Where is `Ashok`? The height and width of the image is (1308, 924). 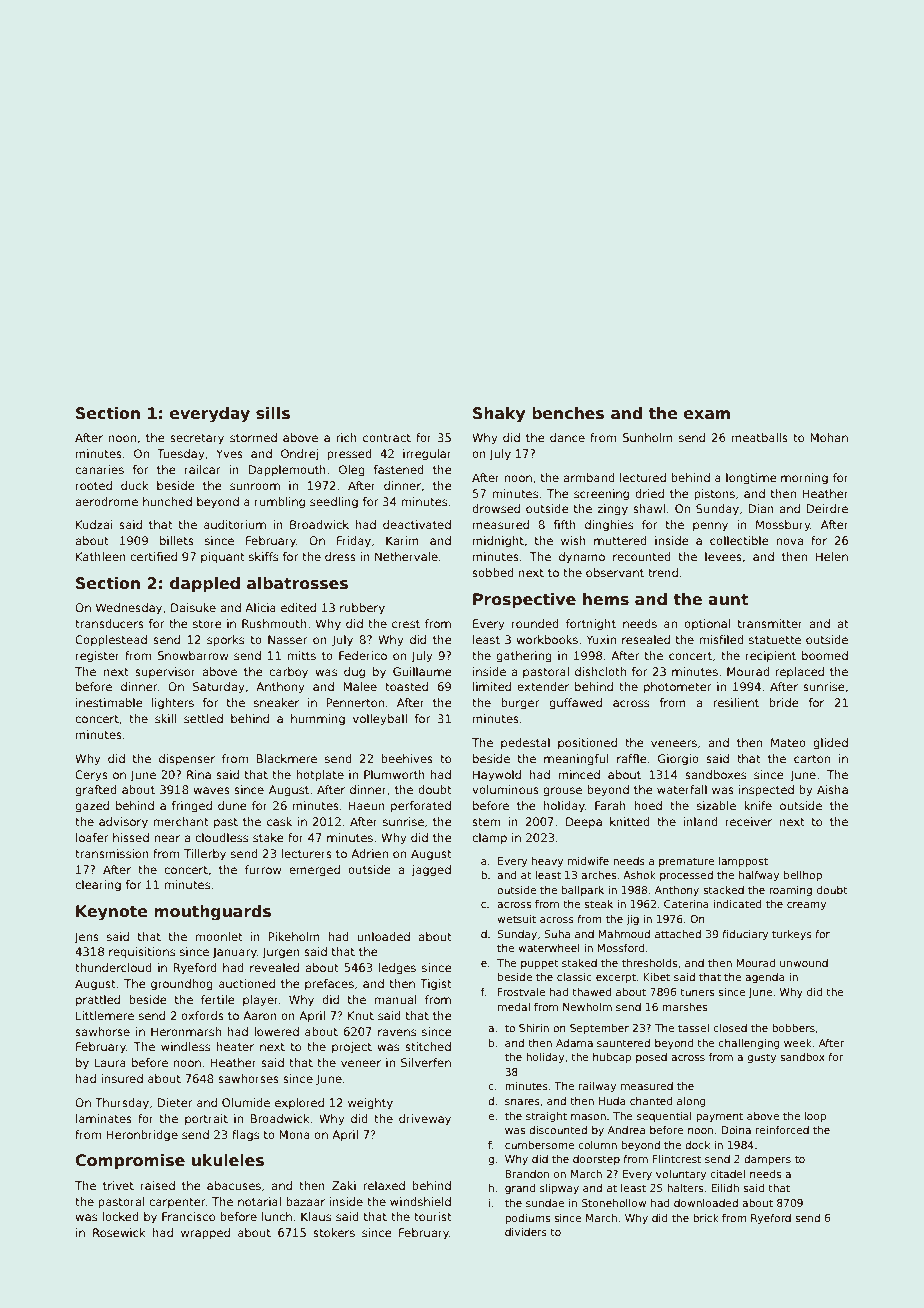
Ashok is located at coordinates (639, 875).
